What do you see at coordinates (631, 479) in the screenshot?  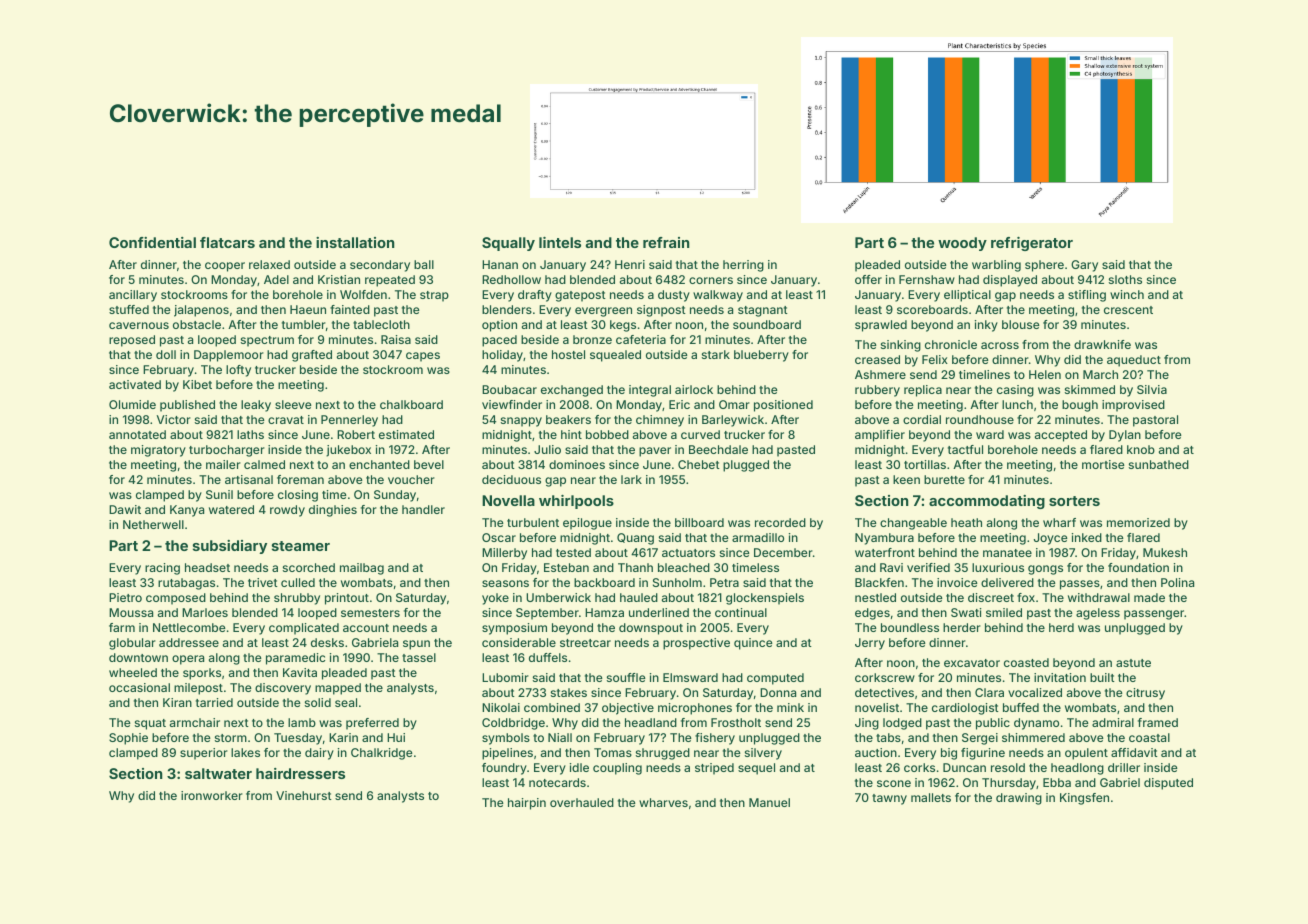 I see `lark` at bounding box center [631, 479].
